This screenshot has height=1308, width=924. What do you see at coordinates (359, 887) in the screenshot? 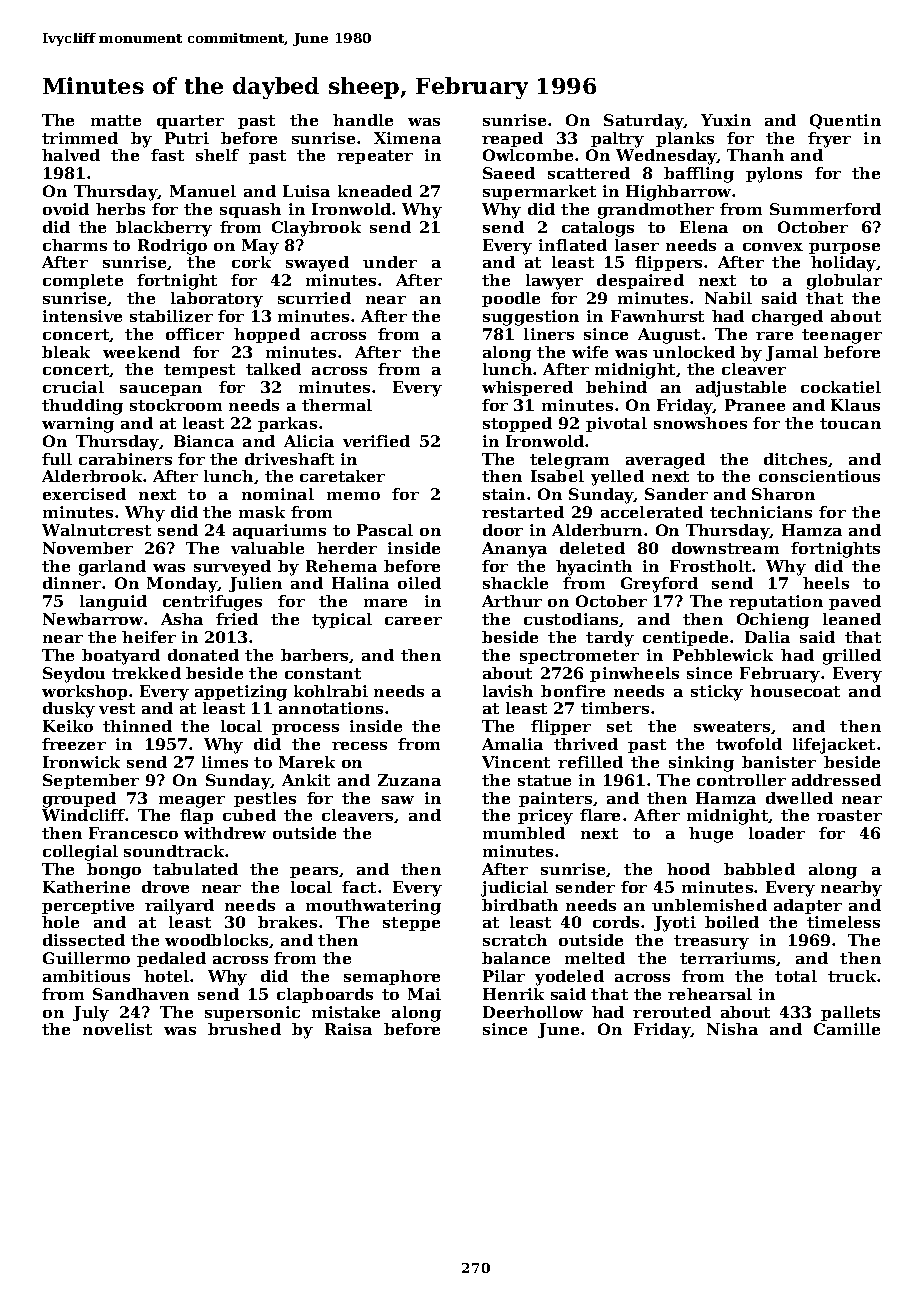
I see `fact` at bounding box center [359, 887].
